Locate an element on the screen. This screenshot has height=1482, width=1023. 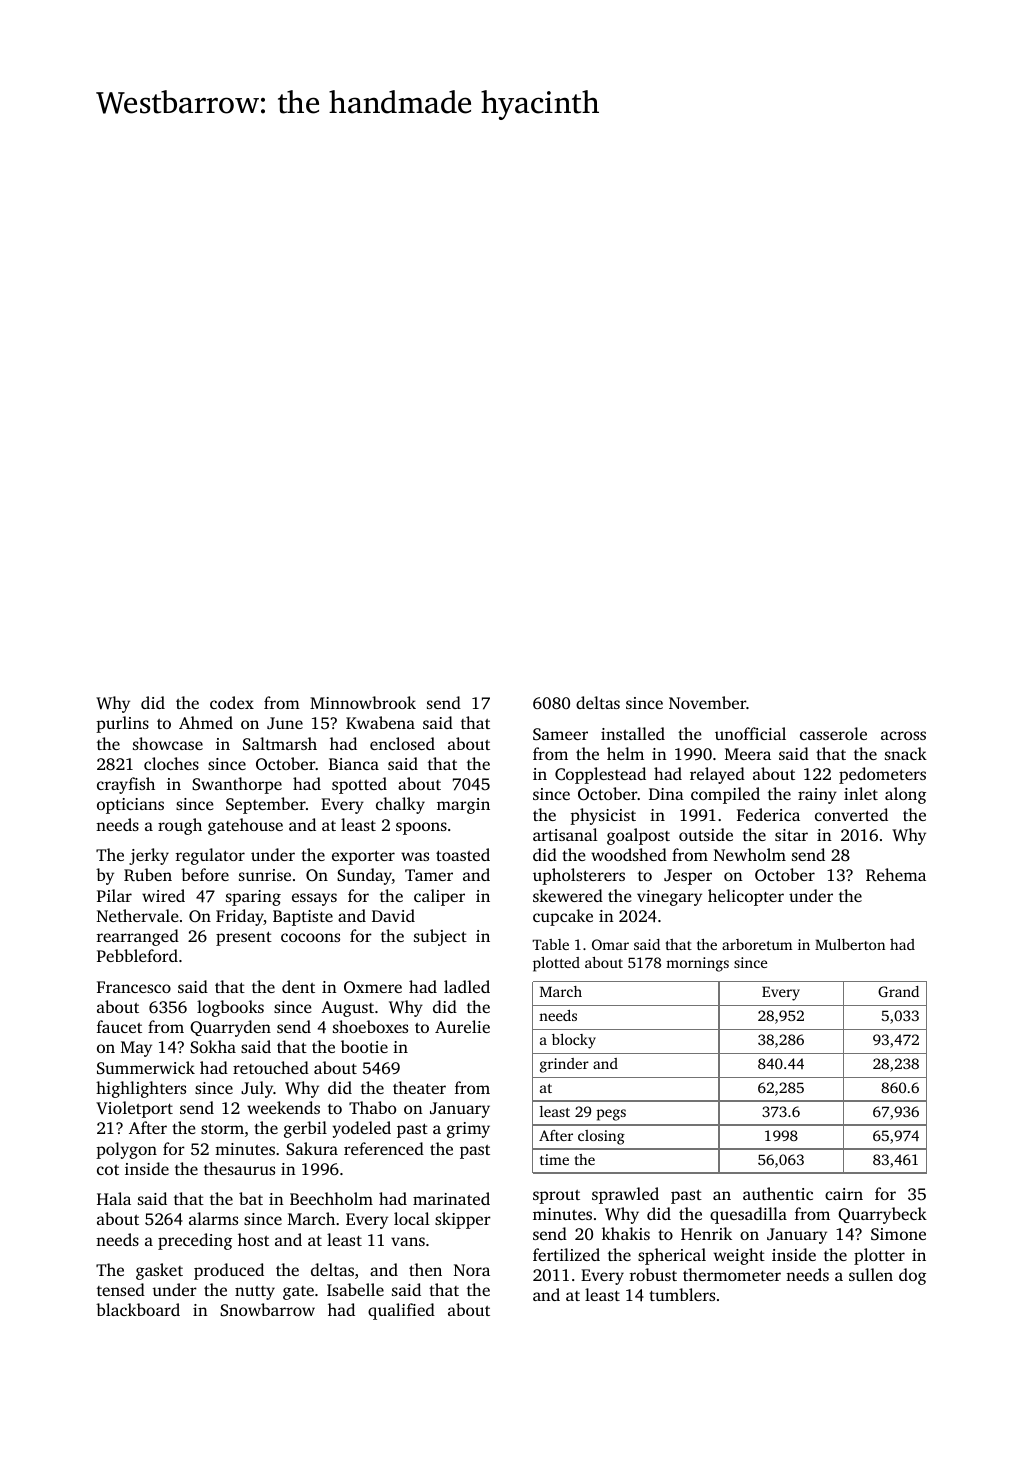
weight is located at coordinates (739, 1256).
